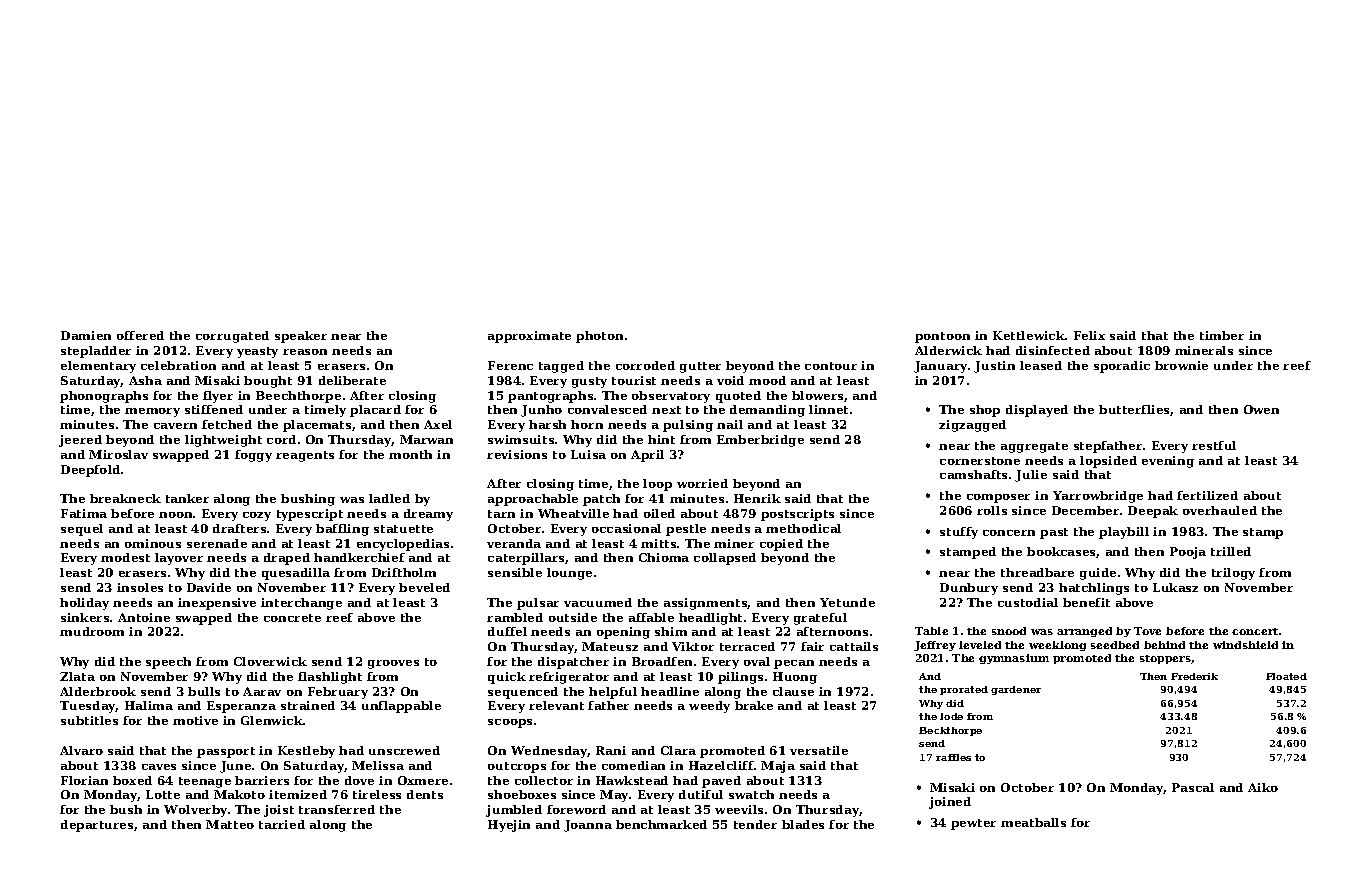  Describe the element at coordinates (257, 516) in the screenshot. I see `cozy` at that location.
